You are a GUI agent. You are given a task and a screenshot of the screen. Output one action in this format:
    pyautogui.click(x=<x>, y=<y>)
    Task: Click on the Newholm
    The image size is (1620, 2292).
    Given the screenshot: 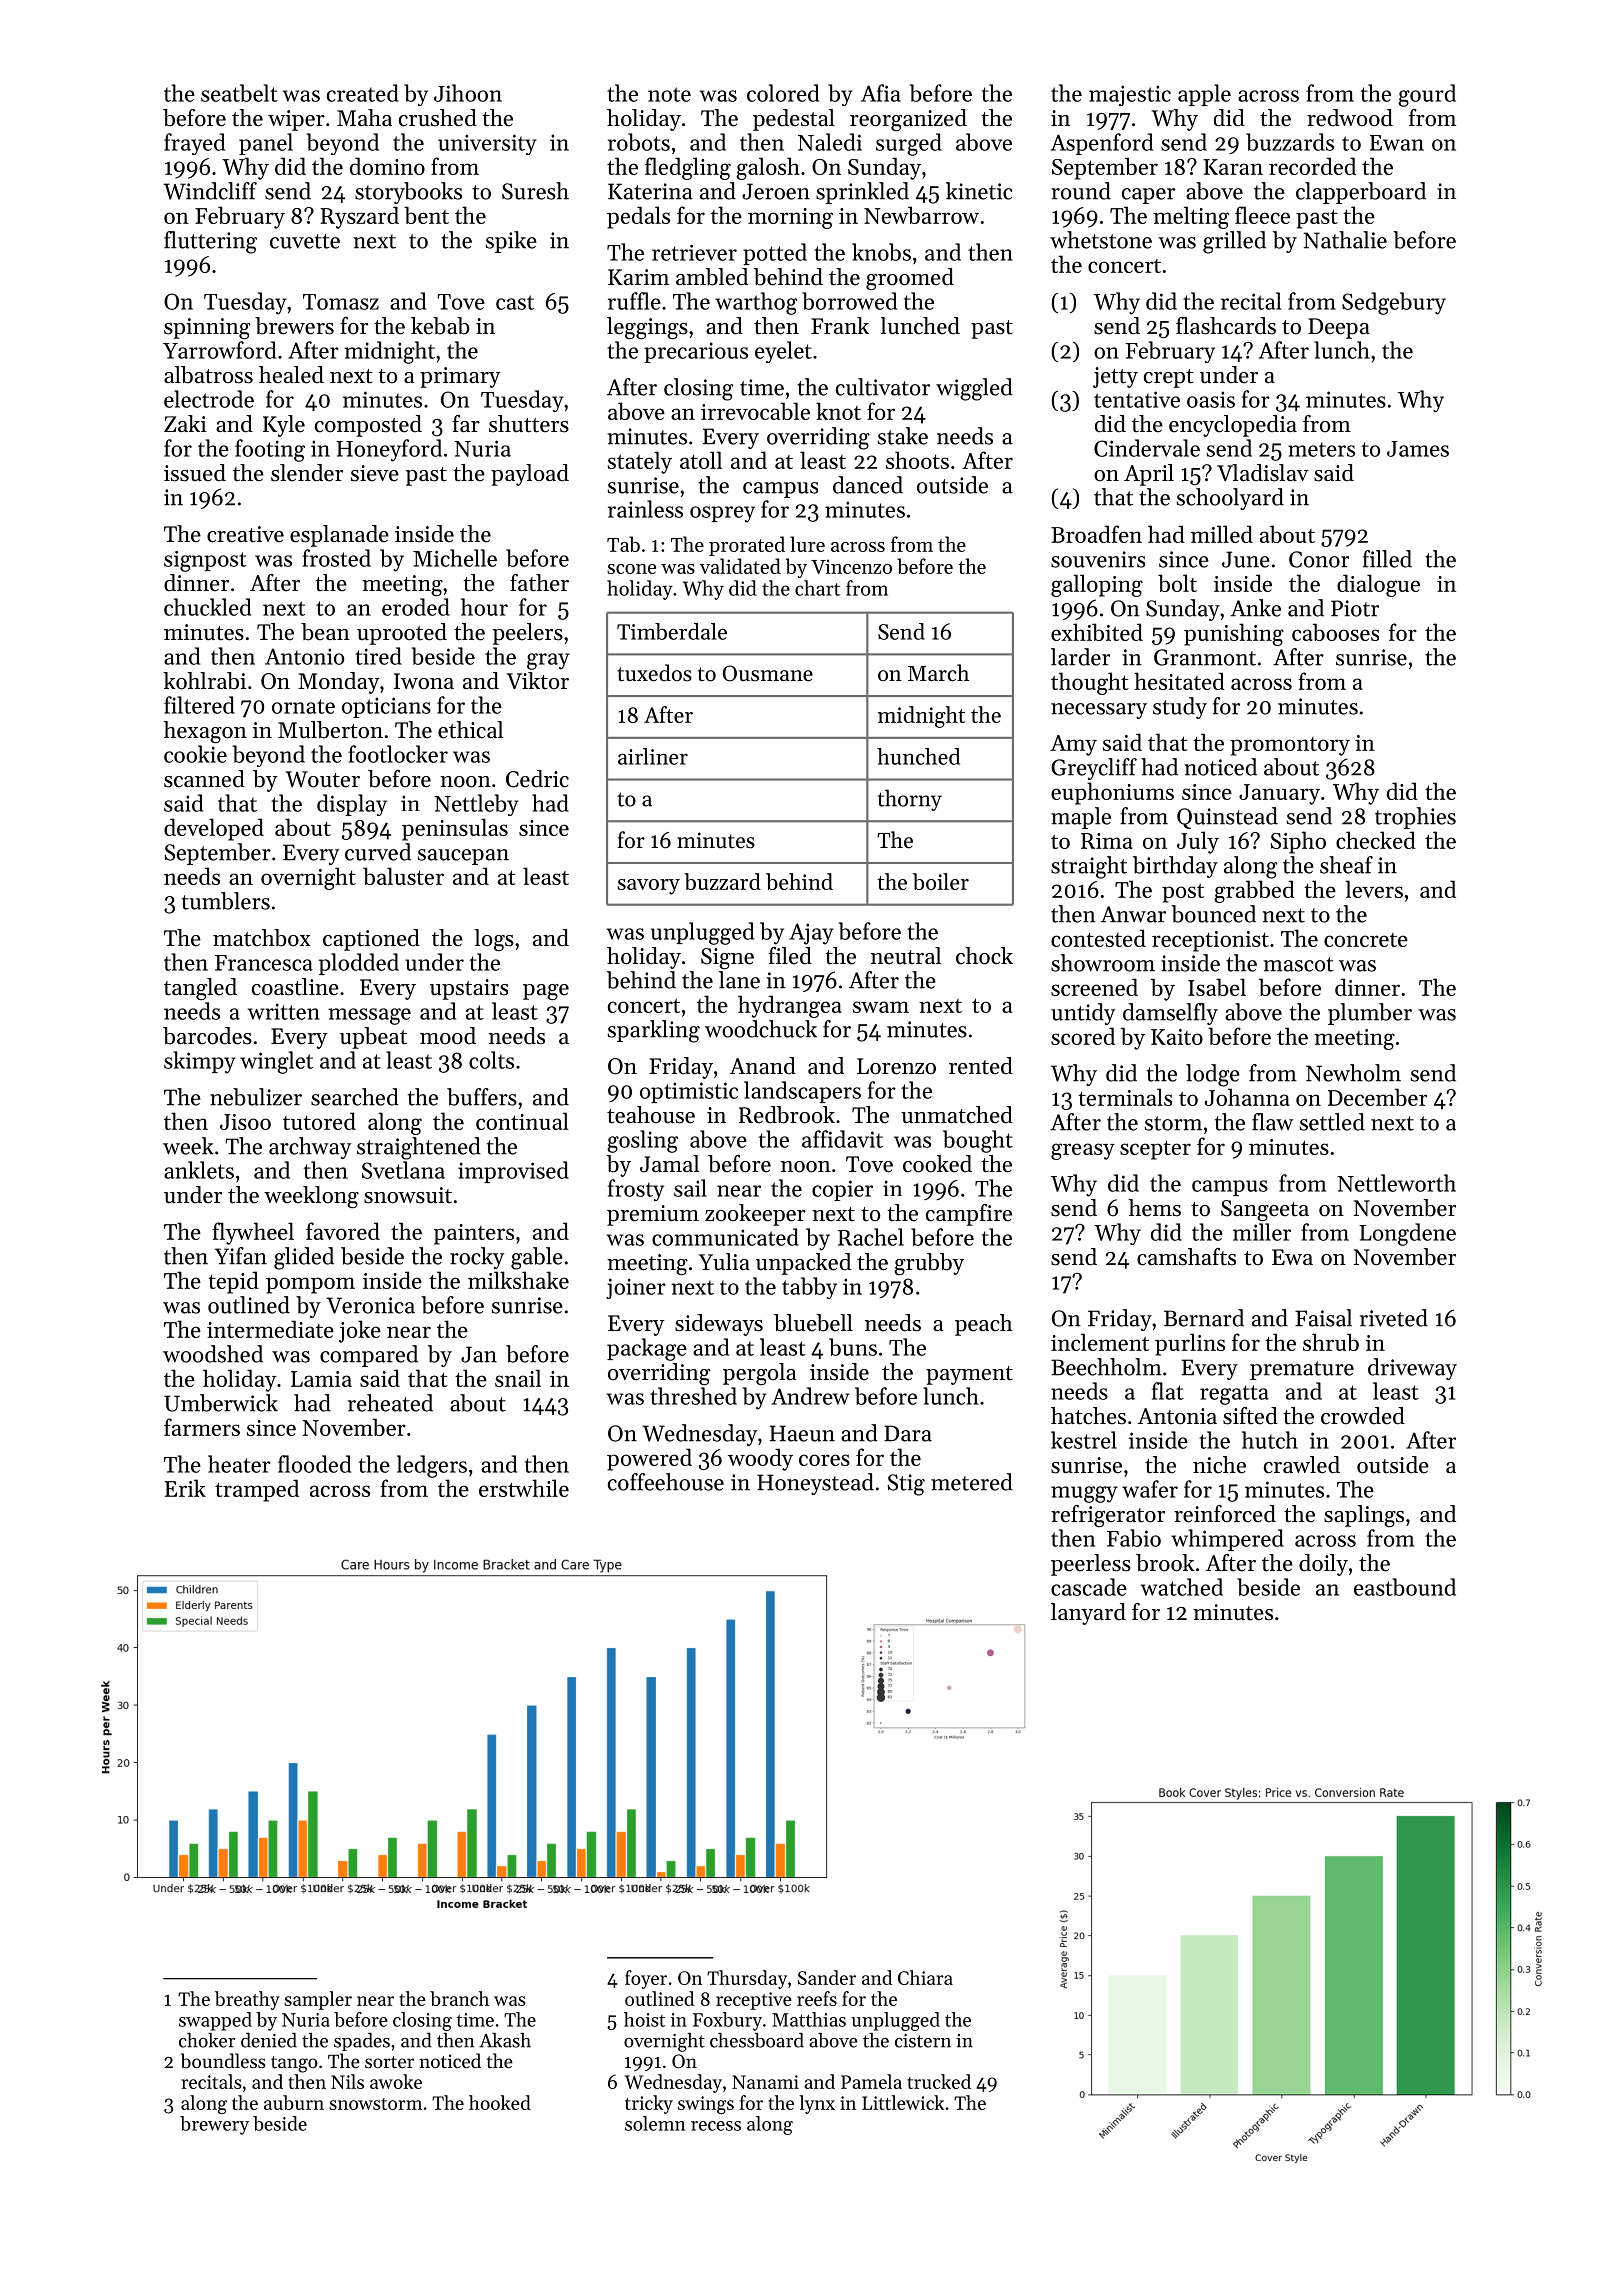 What is the action you would take?
    pyautogui.click(x=1353, y=1073)
